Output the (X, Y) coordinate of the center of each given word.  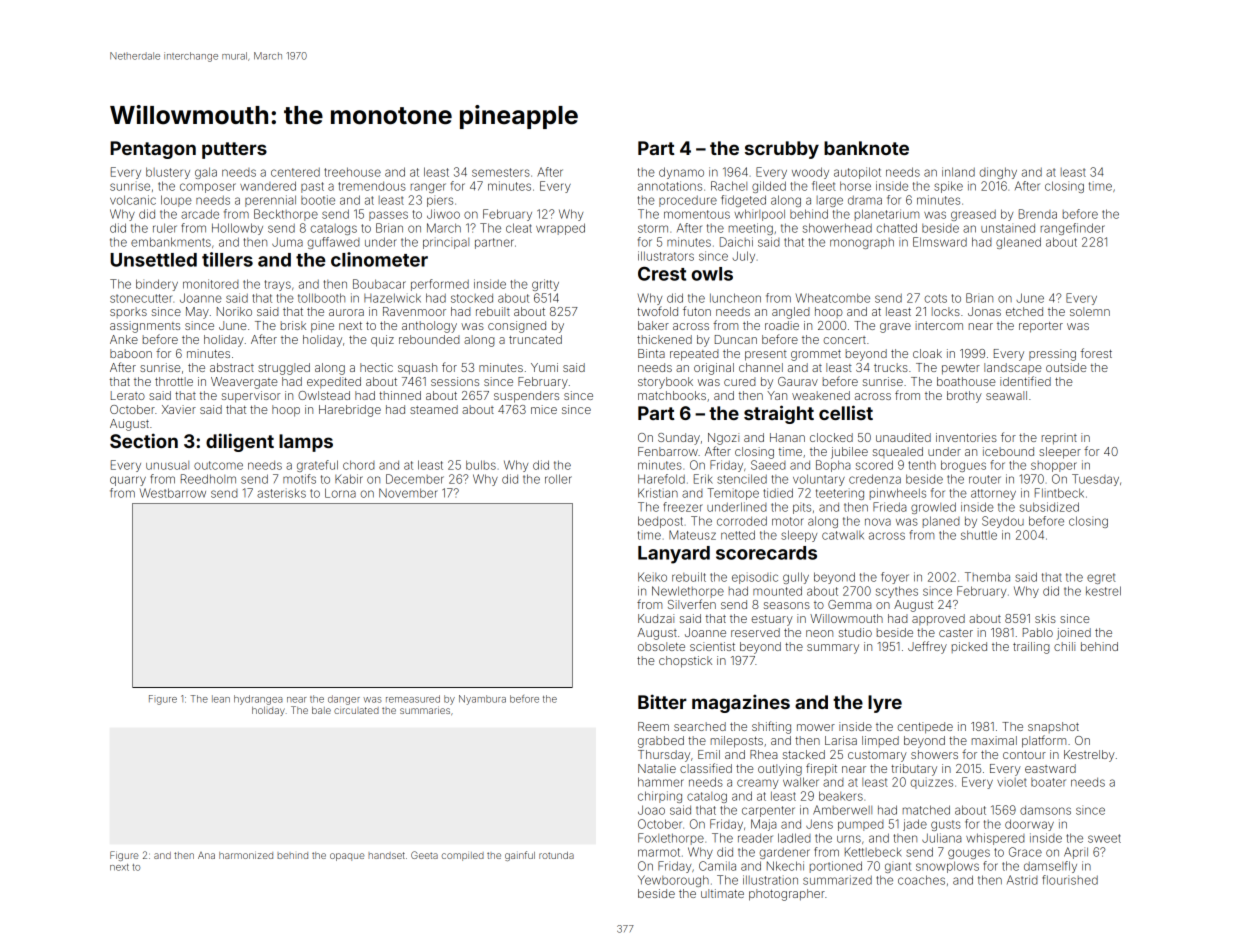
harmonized (246, 855)
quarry (128, 481)
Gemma (849, 604)
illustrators (666, 256)
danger (344, 700)
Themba (987, 577)
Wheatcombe (833, 298)
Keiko (652, 577)
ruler (165, 228)
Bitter (662, 701)
